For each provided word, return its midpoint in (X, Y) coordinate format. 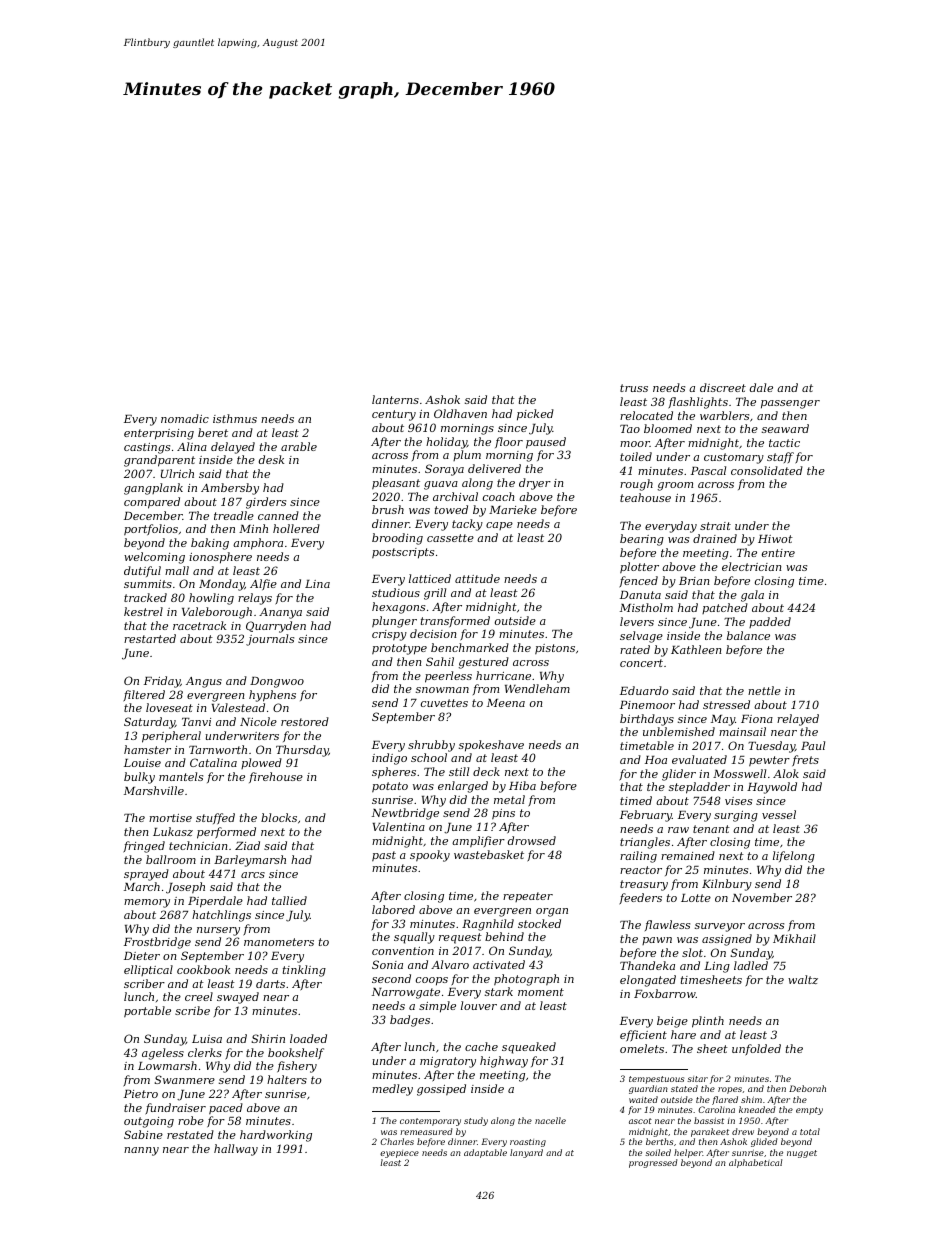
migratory (448, 1062)
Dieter (142, 956)
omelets (642, 1048)
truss (634, 388)
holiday (446, 443)
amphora (258, 544)
